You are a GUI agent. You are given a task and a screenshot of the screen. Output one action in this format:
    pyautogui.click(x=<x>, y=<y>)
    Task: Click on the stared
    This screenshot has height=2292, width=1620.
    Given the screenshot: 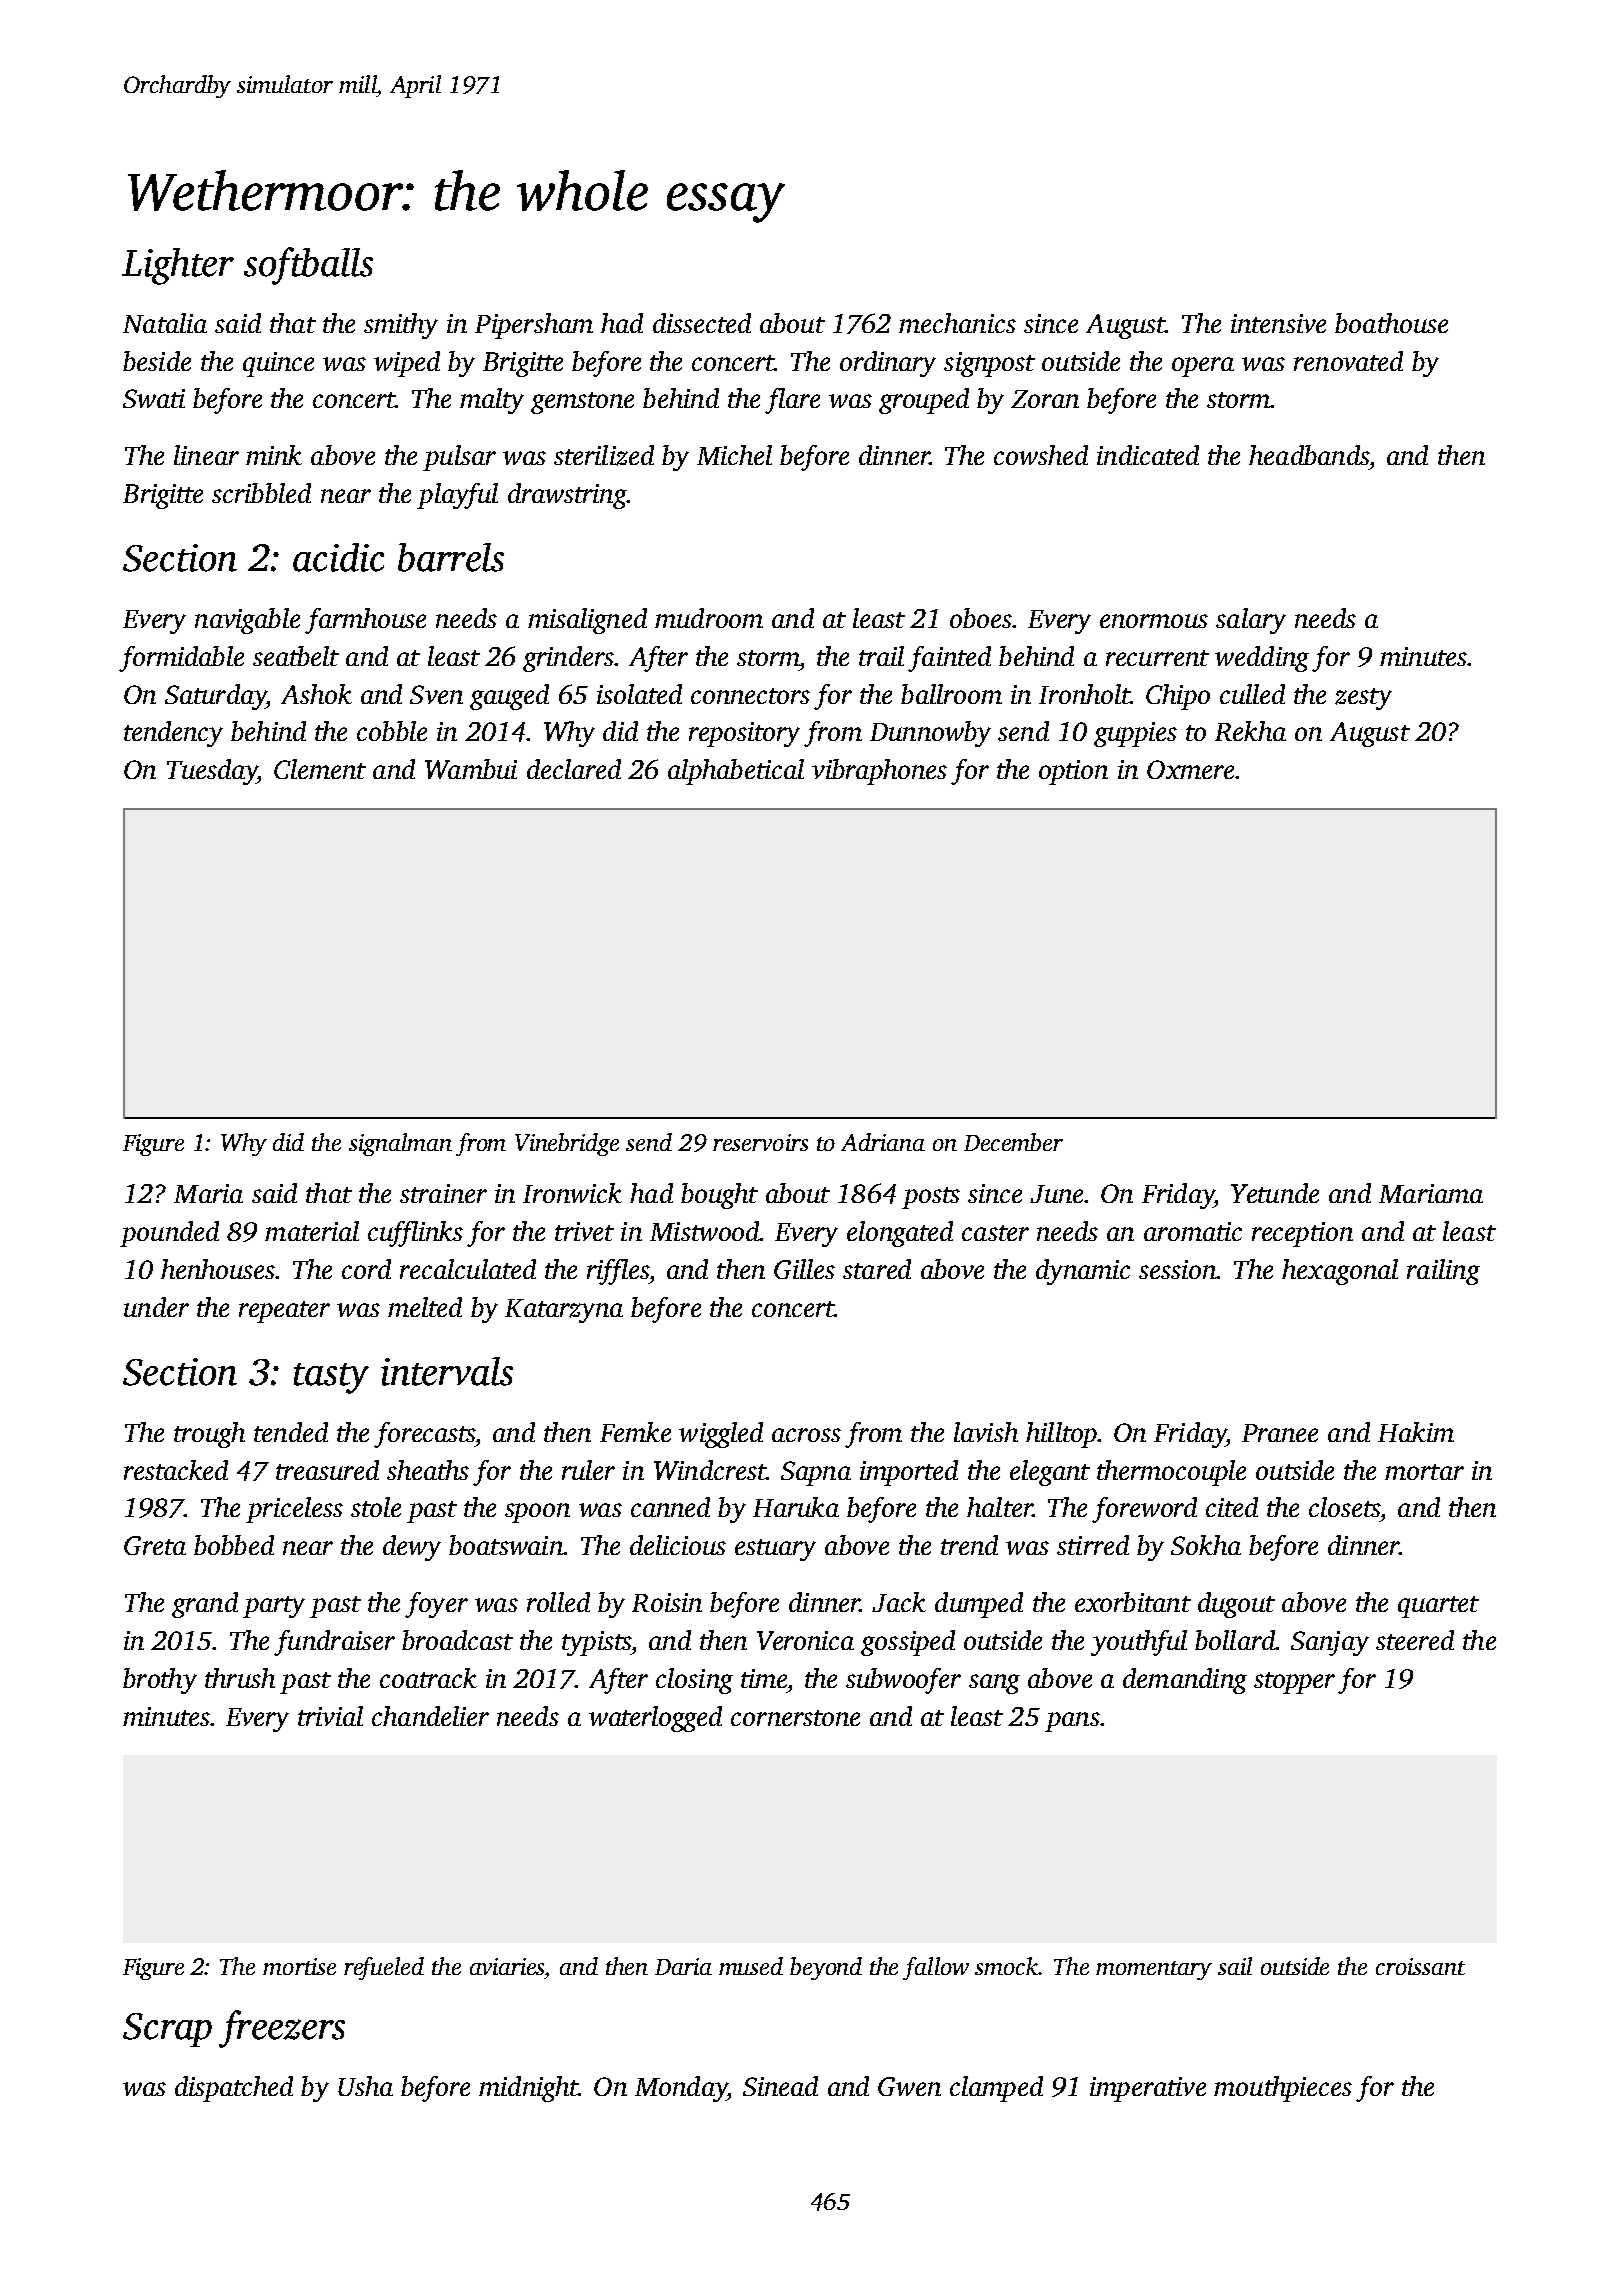 What is the action you would take?
    pyautogui.click(x=877, y=1269)
